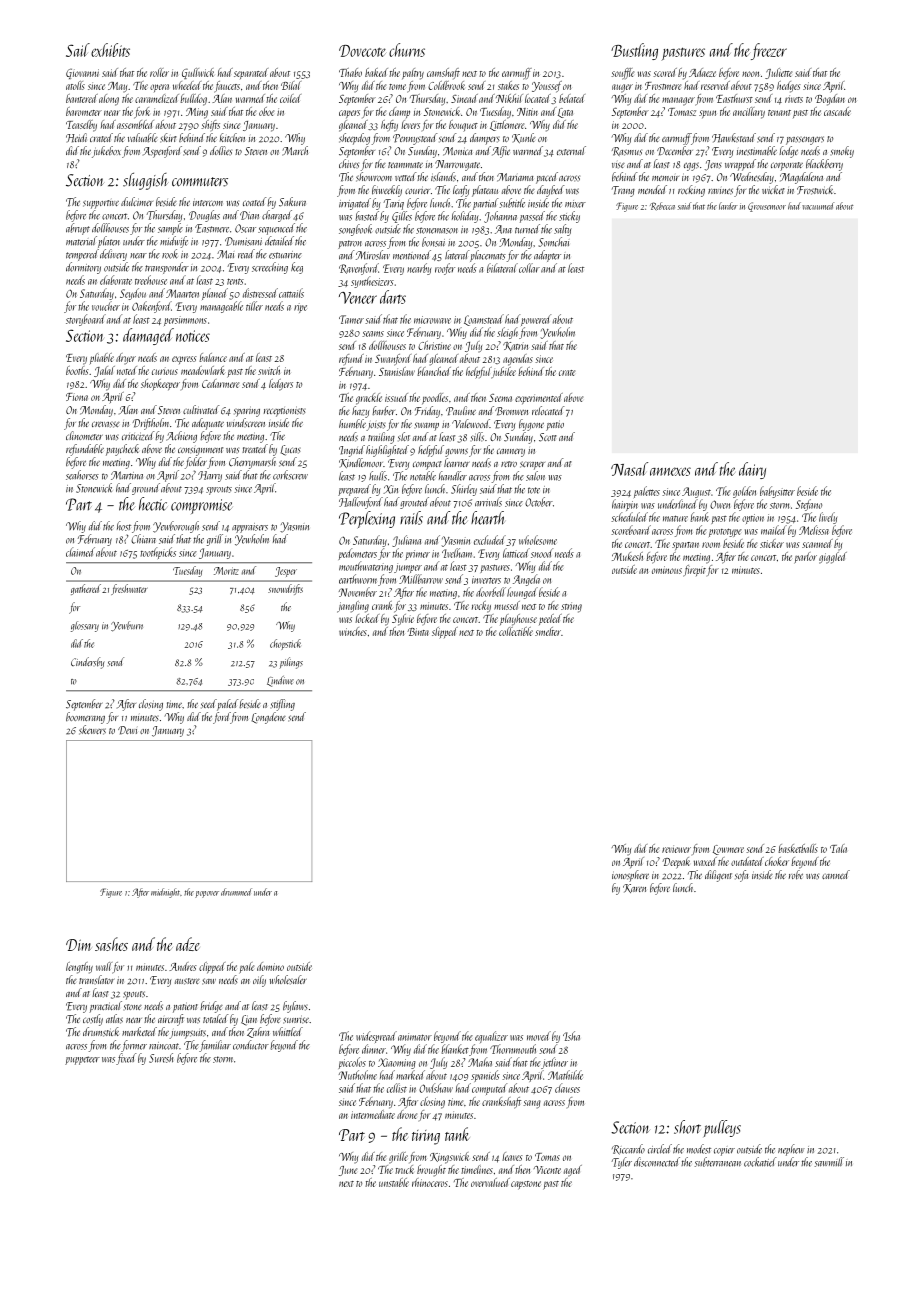 The height and width of the image is (1308, 924). What do you see at coordinates (78, 50) in the image?
I see `Sail` at bounding box center [78, 50].
